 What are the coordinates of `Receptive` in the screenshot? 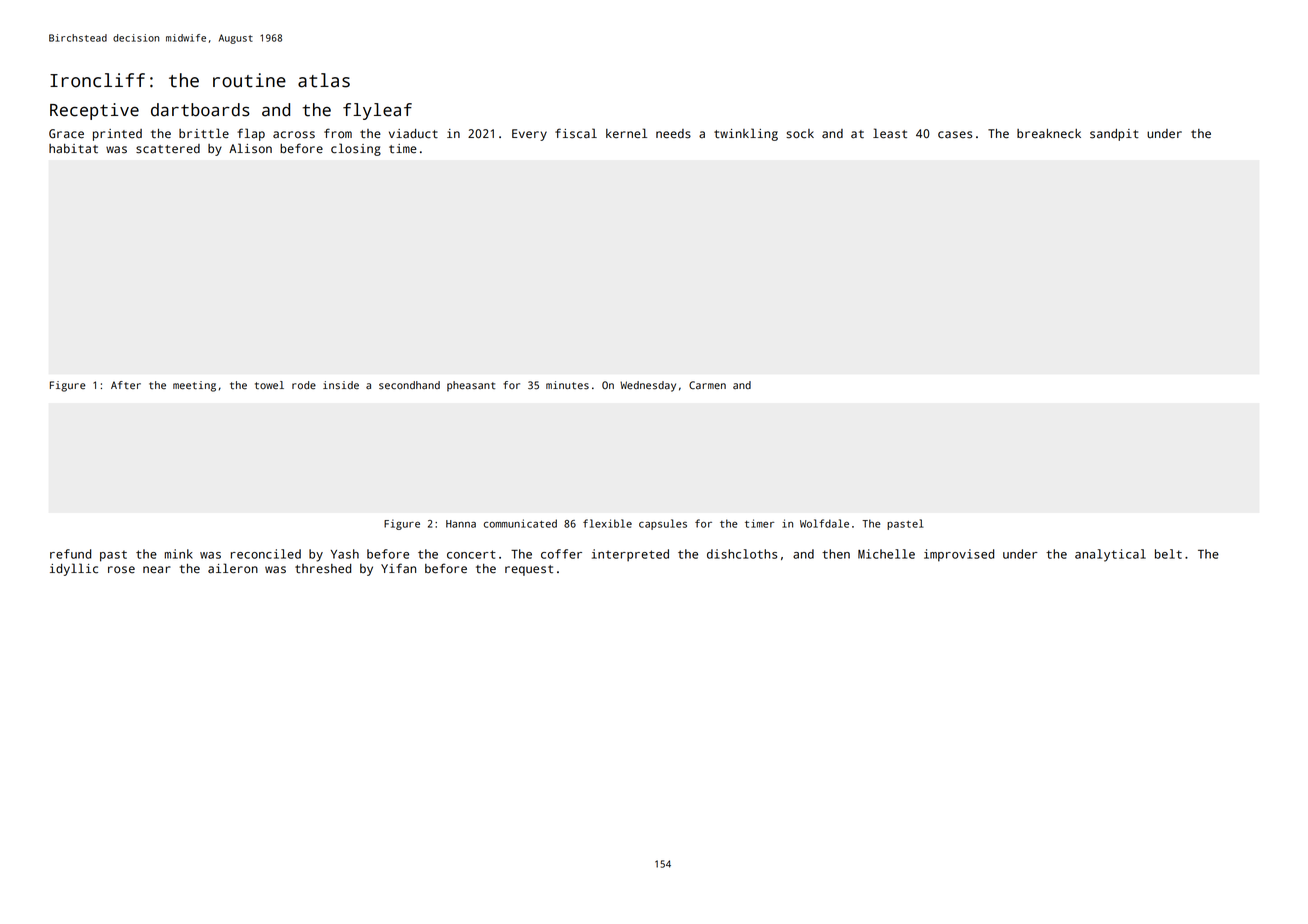 It's located at (94, 111).
